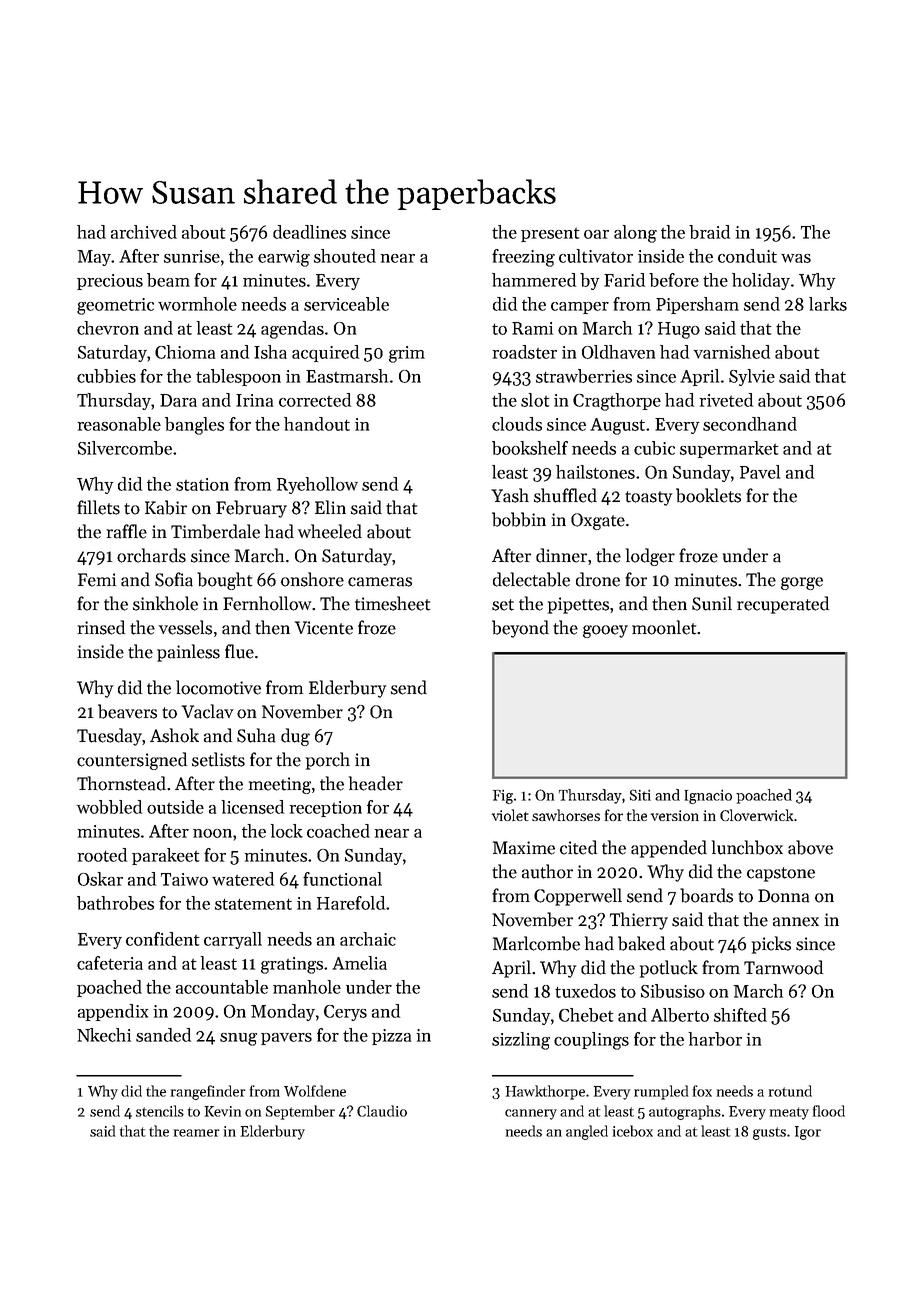  What do you see at coordinates (732, 352) in the screenshot?
I see `varnished` at bounding box center [732, 352].
